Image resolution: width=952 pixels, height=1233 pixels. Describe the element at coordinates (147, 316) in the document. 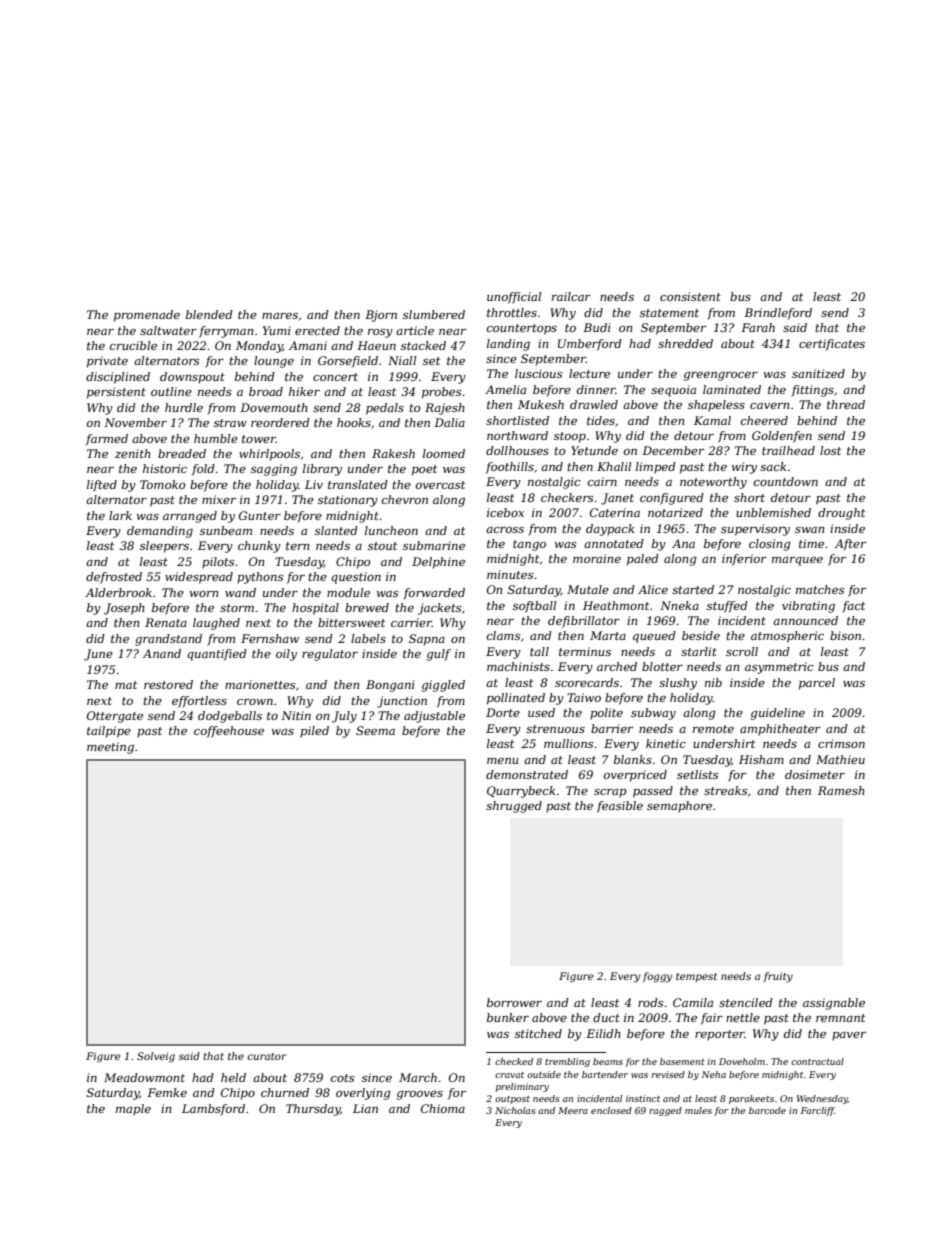

I see `promenade` at that location.
